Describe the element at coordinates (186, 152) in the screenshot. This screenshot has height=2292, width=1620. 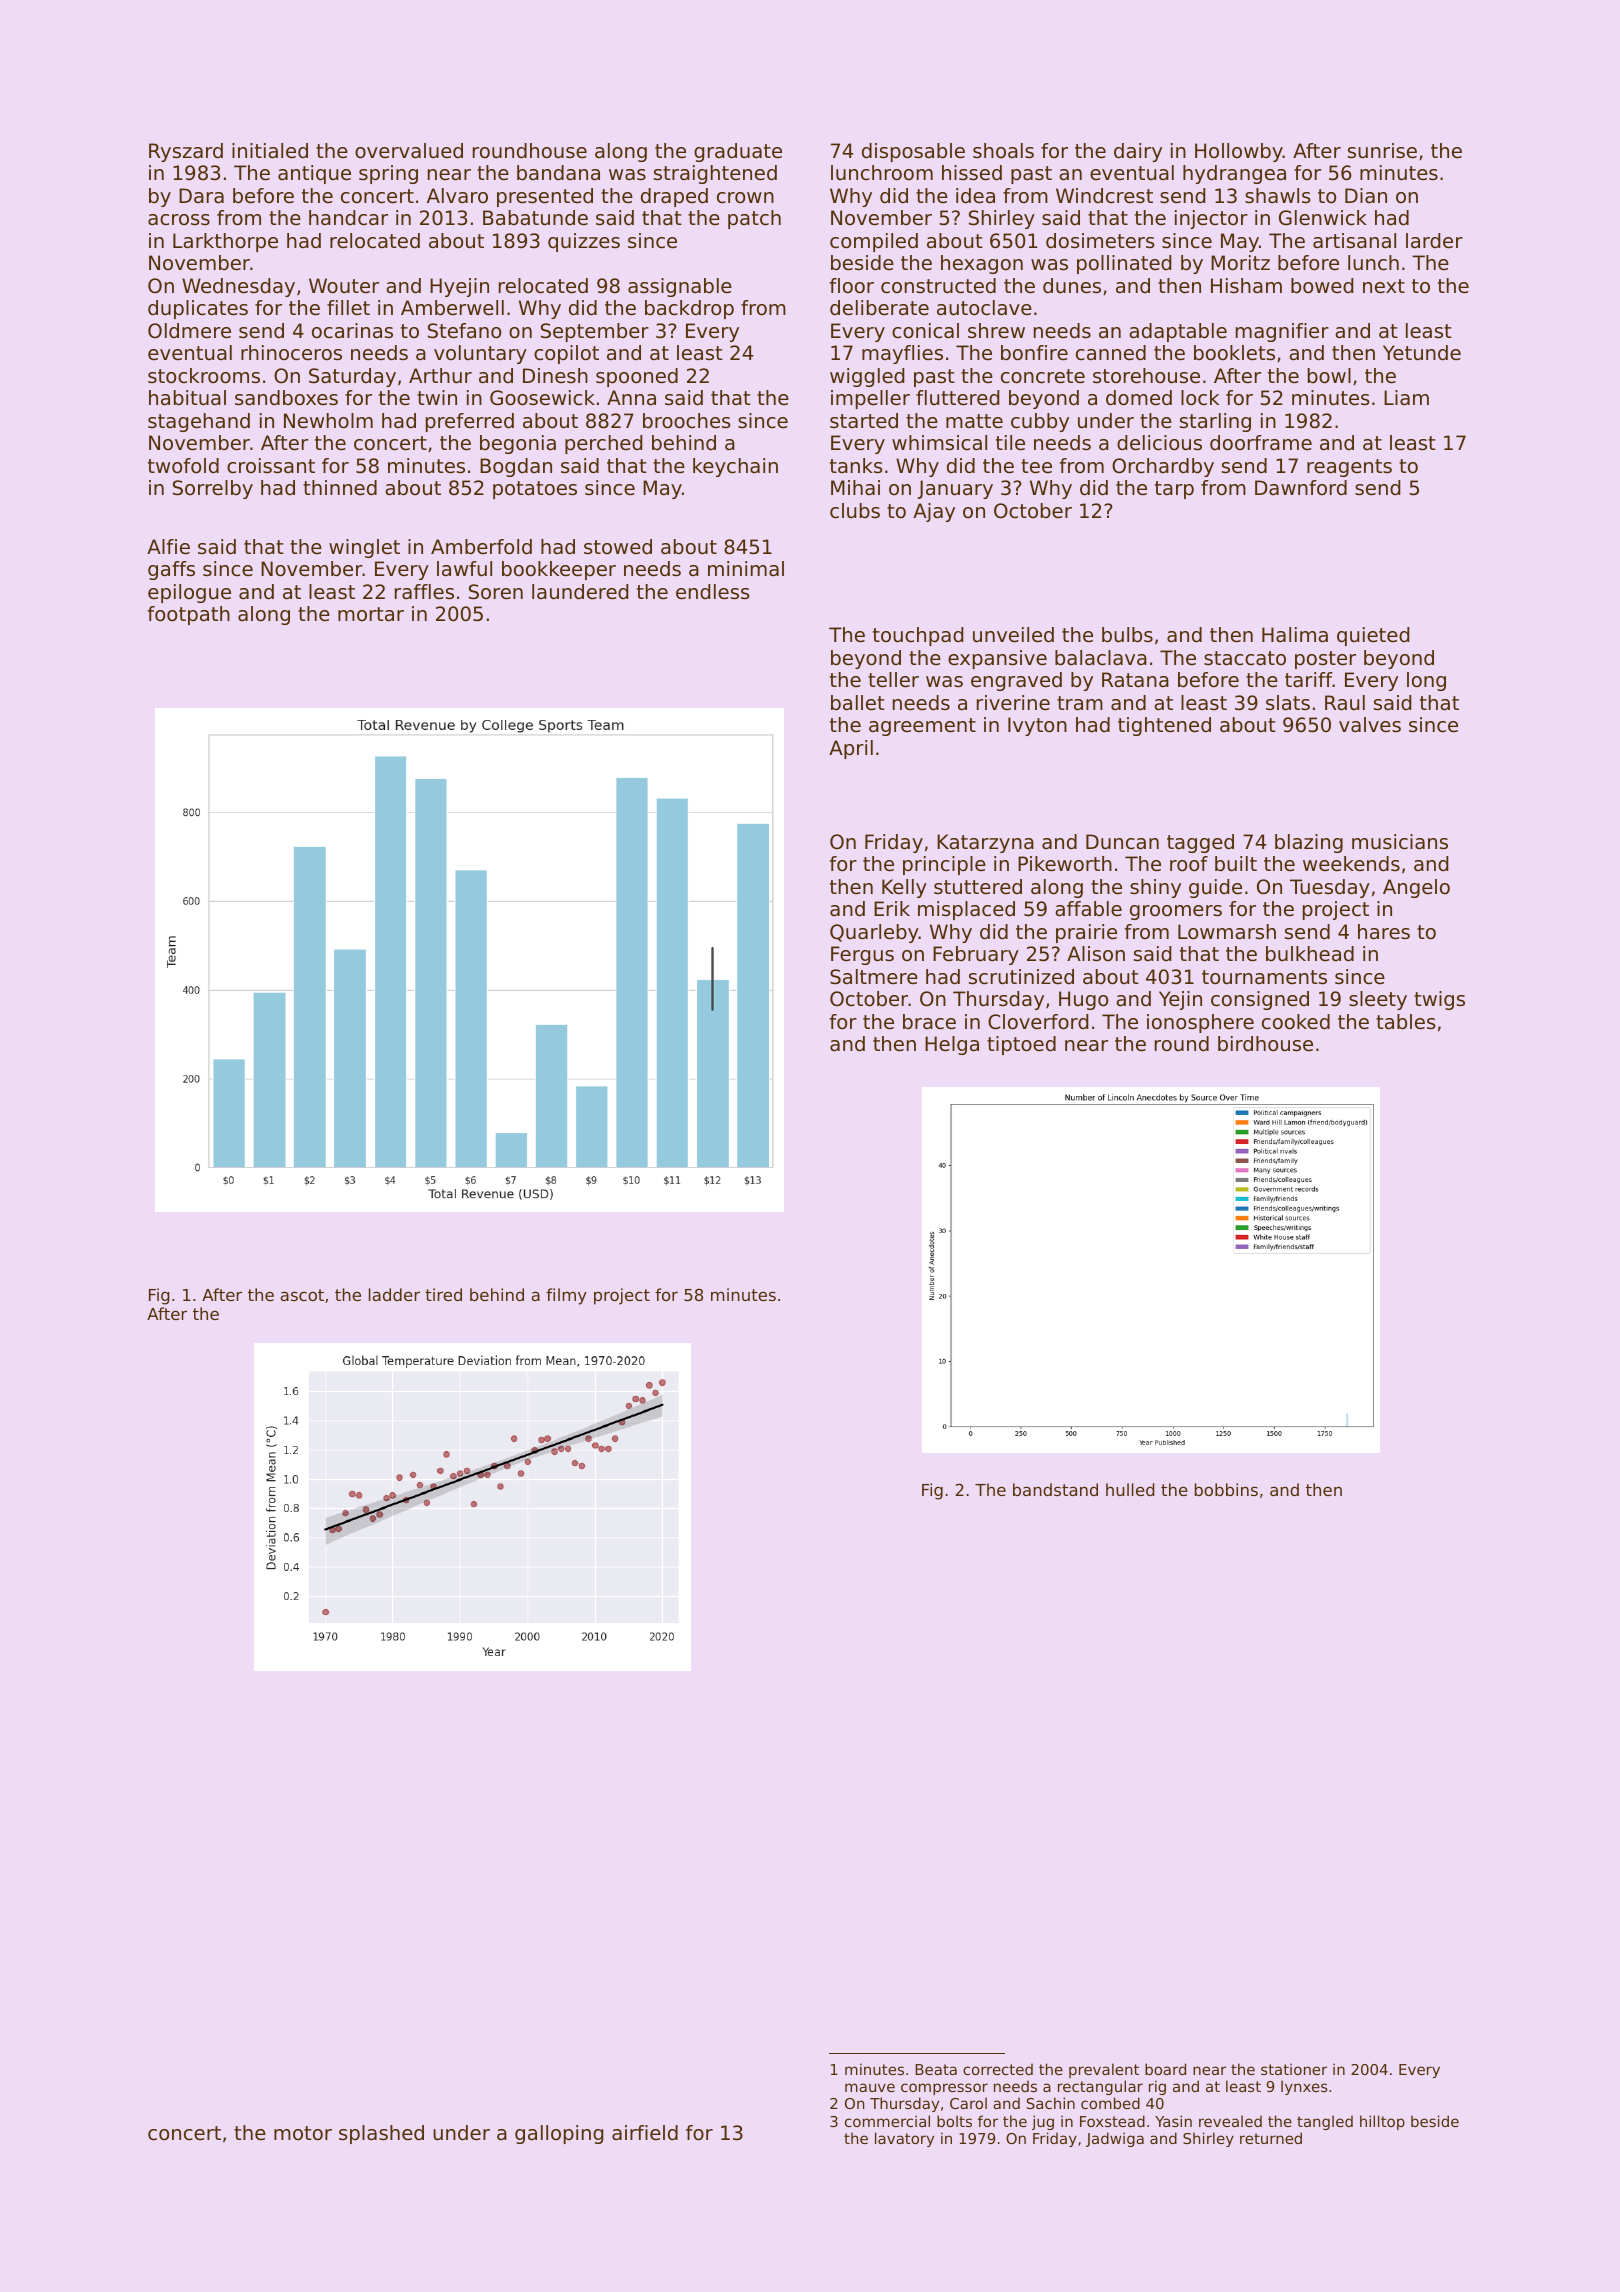
I see `Ryszard` at that location.
